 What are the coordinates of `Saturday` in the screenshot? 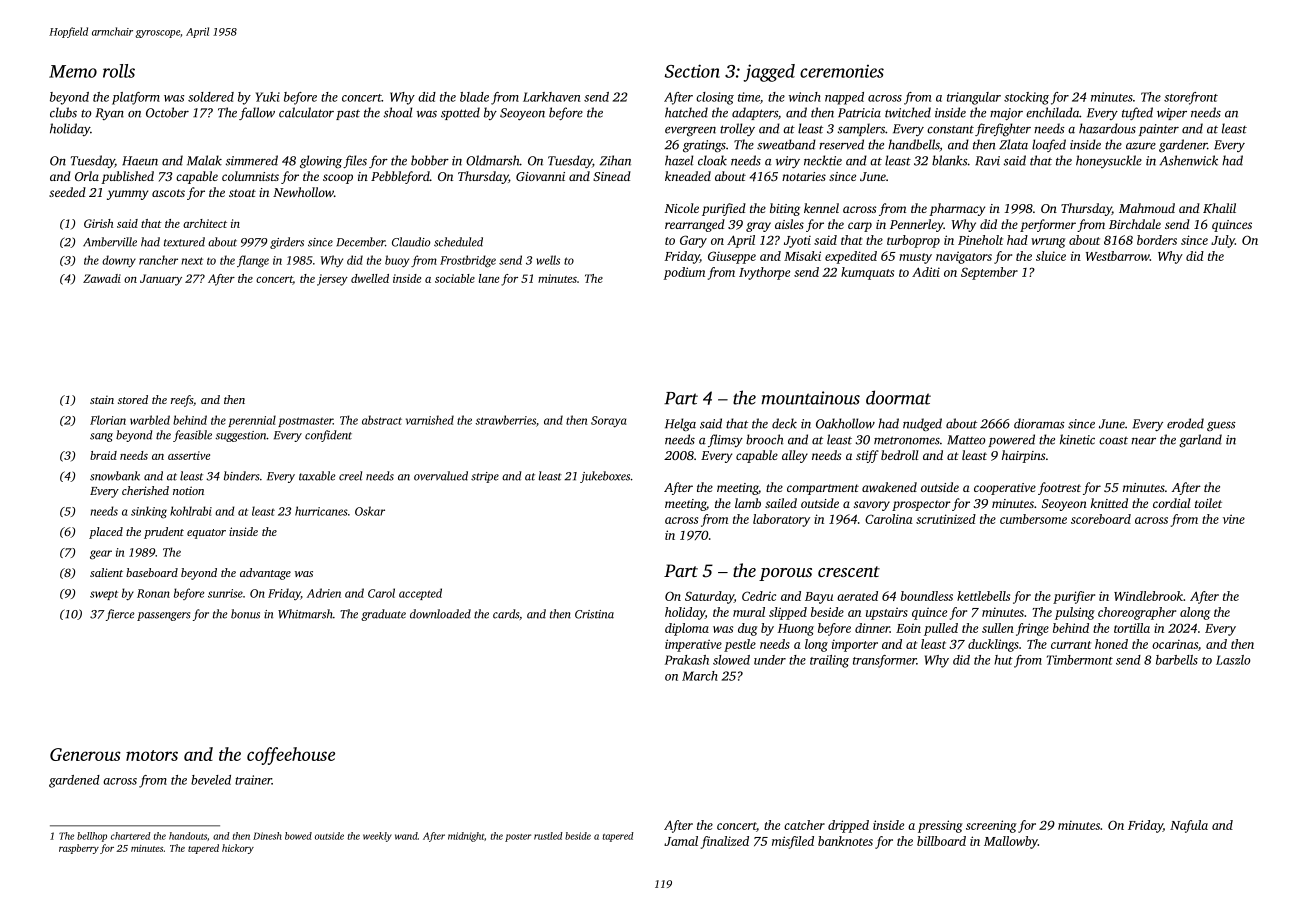 It's located at (709, 597).
